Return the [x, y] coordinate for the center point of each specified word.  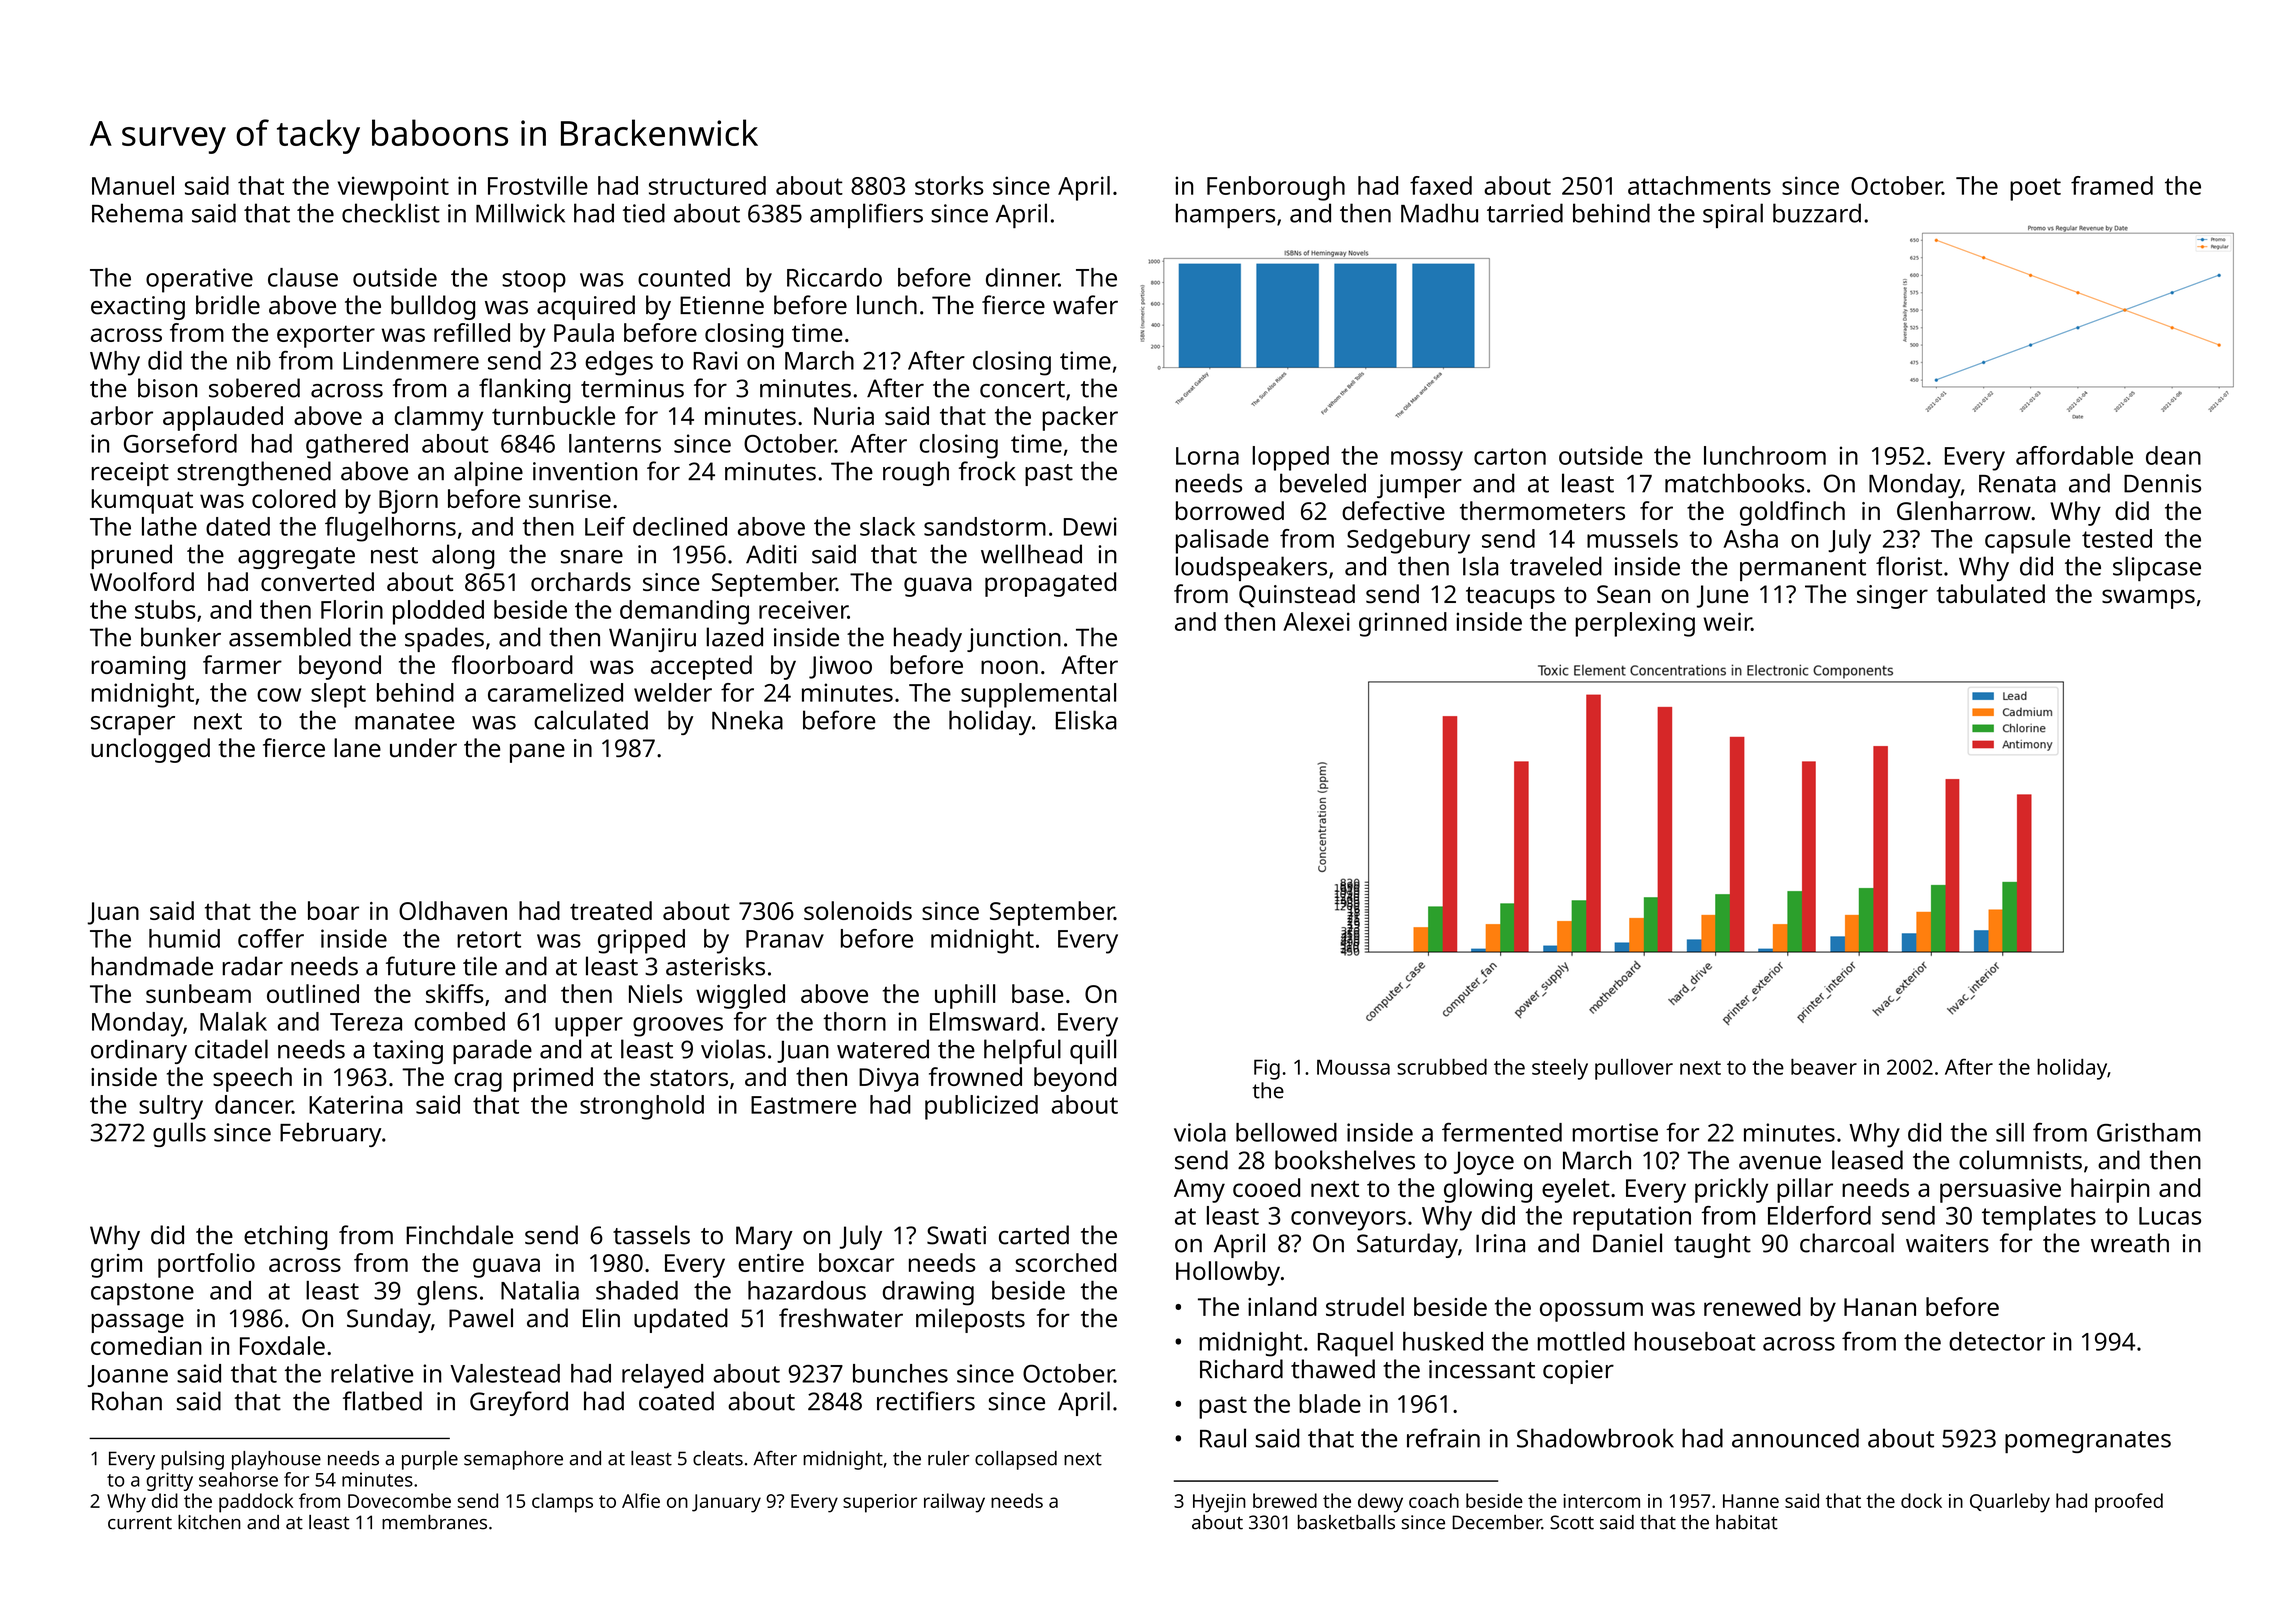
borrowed [1230, 510]
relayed [662, 1376]
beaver [1824, 1067]
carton [1510, 456]
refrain [1443, 1438]
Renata [2017, 484]
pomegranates [2088, 1442]
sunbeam [198, 993]
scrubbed [1442, 1067]
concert [1022, 389]
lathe [169, 526]
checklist [391, 213]
